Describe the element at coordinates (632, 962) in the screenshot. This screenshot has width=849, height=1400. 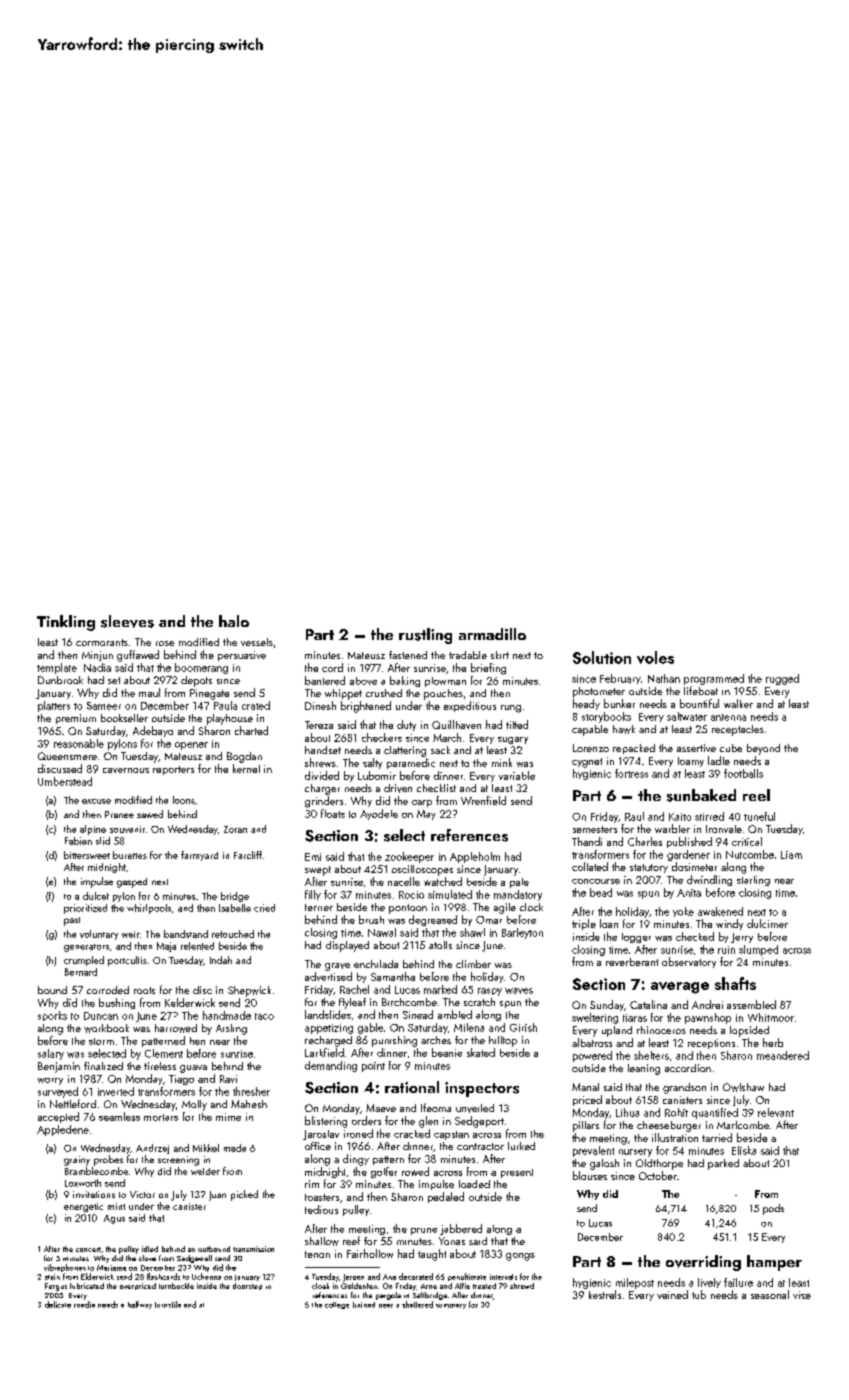
I see `reverberant` at that location.
